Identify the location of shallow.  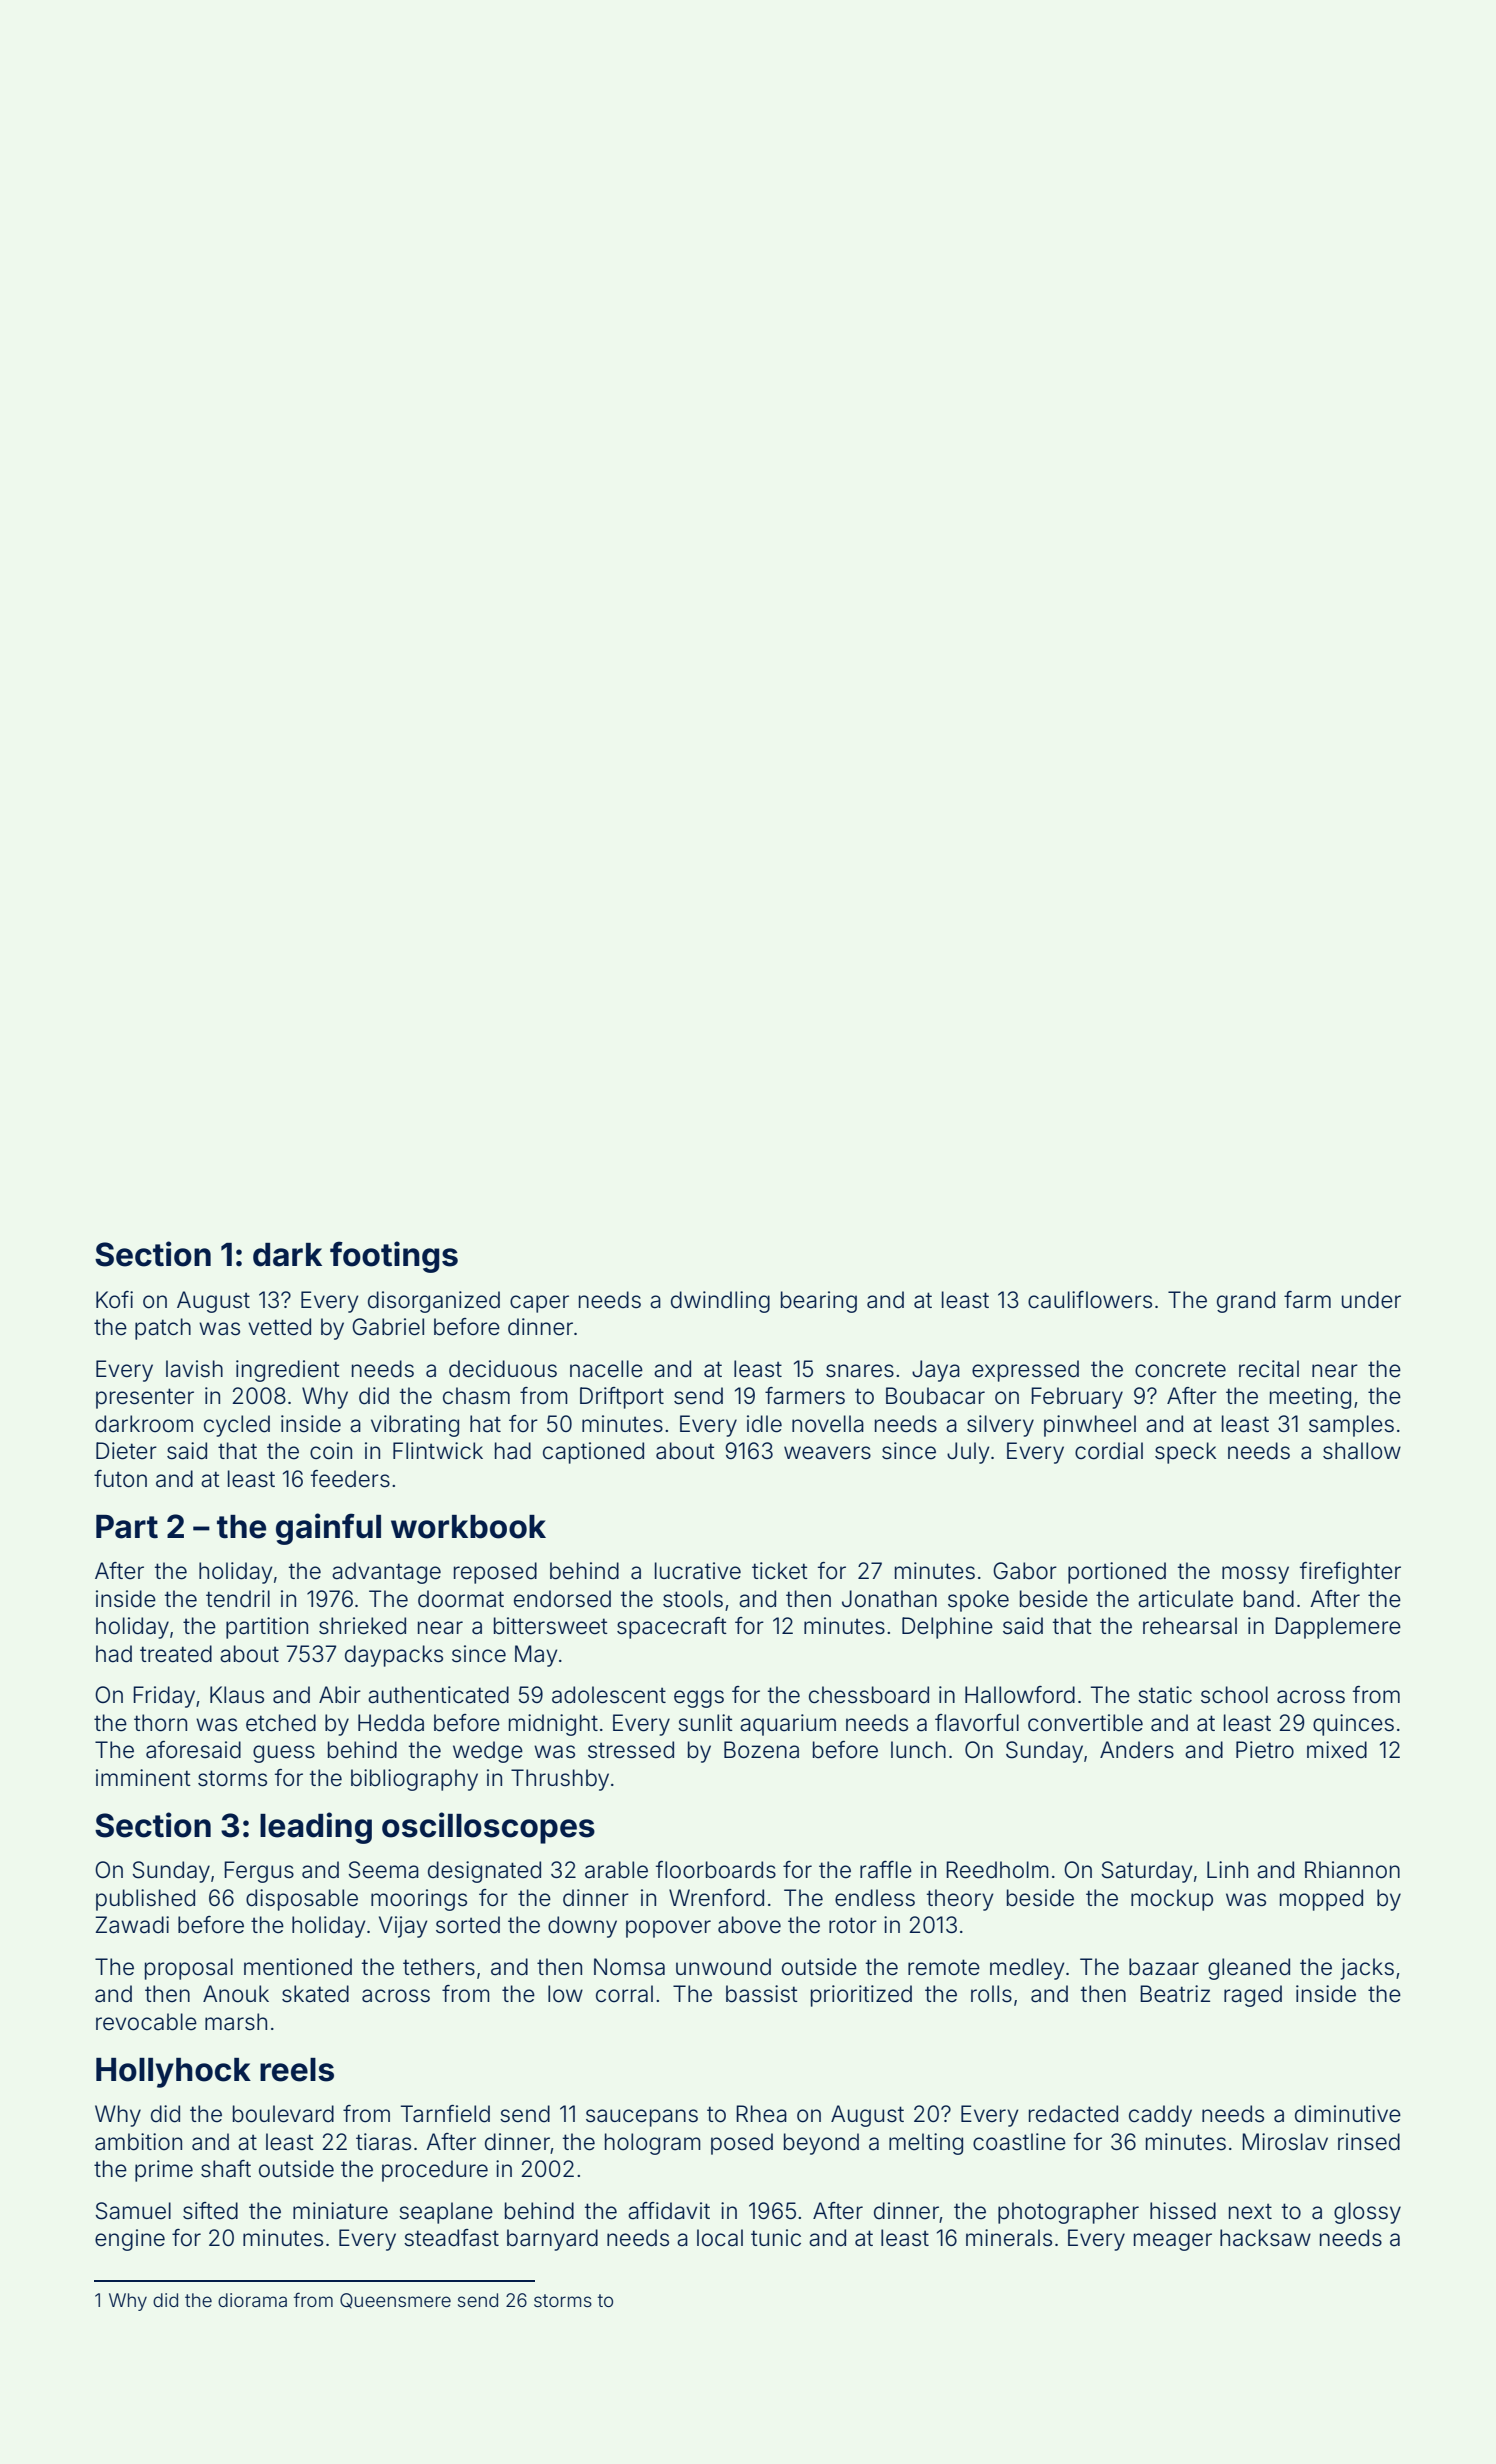
(1362, 1451).
